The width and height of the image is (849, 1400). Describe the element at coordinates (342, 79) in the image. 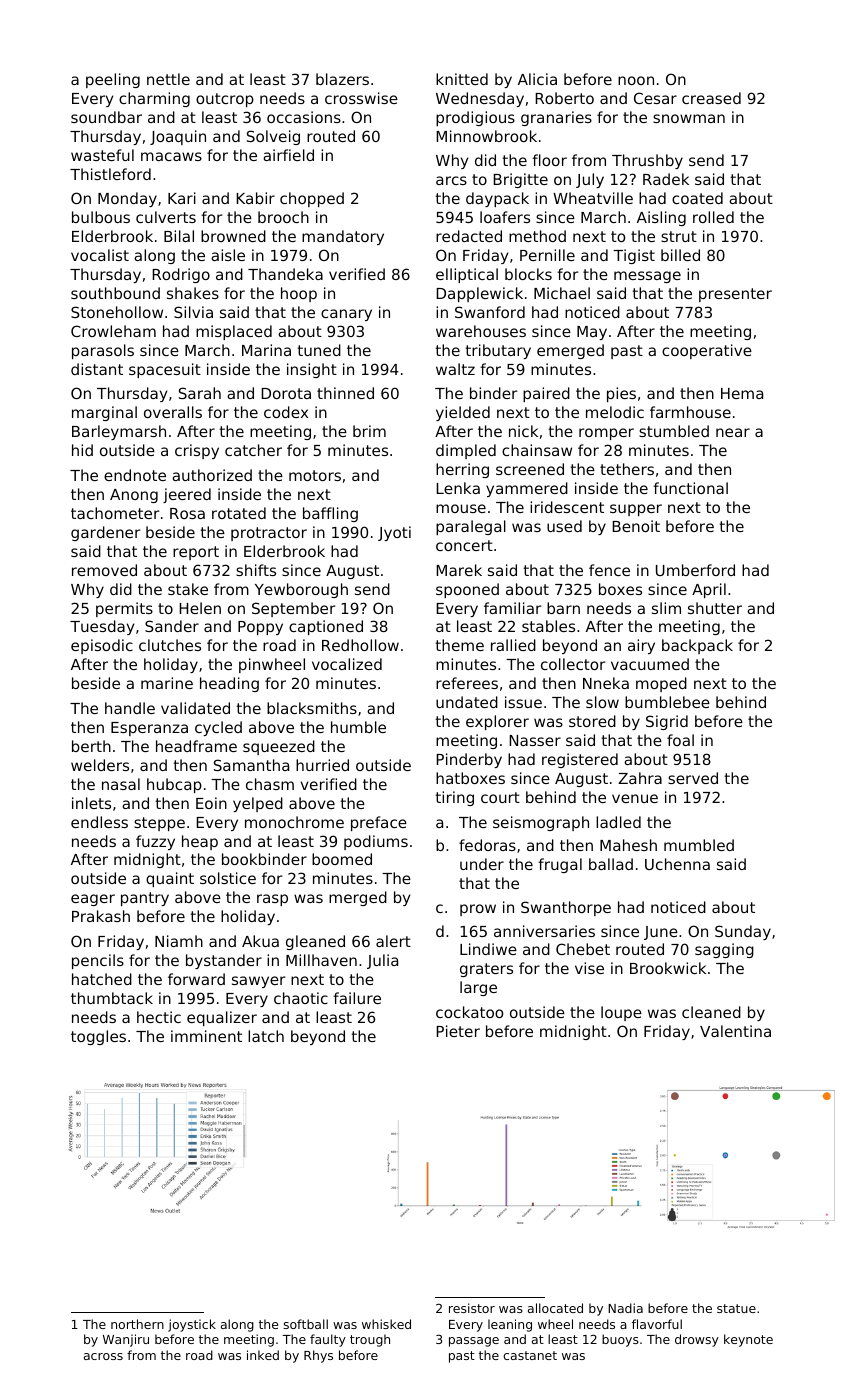

I see `blazers` at that location.
